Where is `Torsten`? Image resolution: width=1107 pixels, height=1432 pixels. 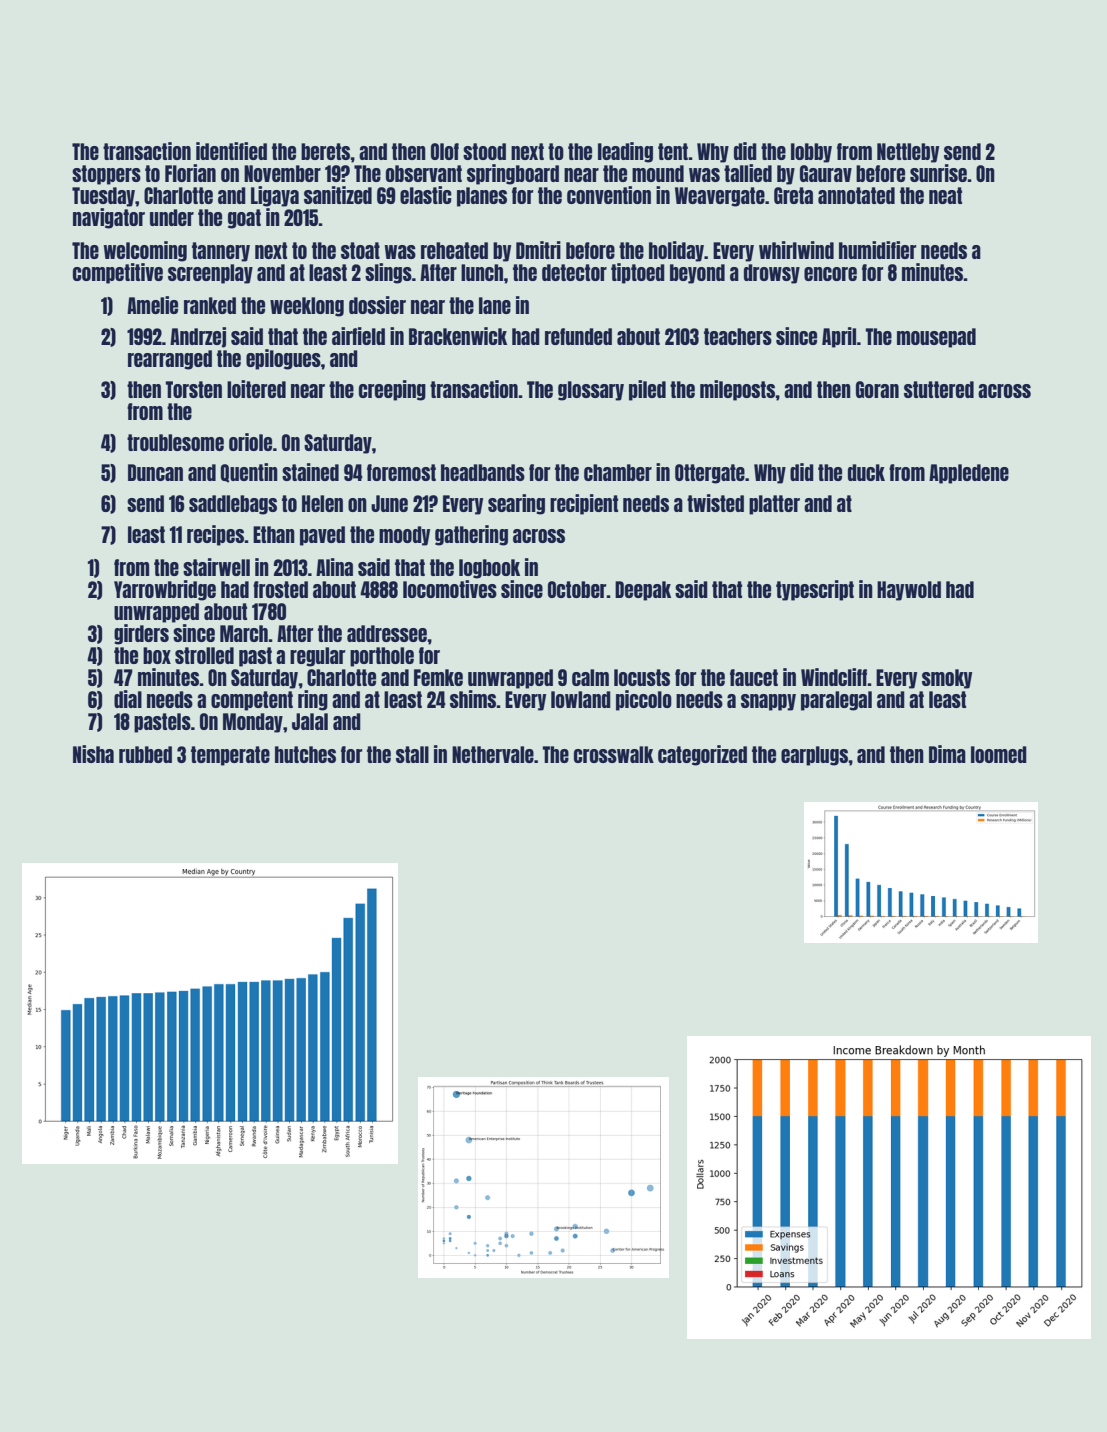 Torsten is located at coordinates (193, 389).
